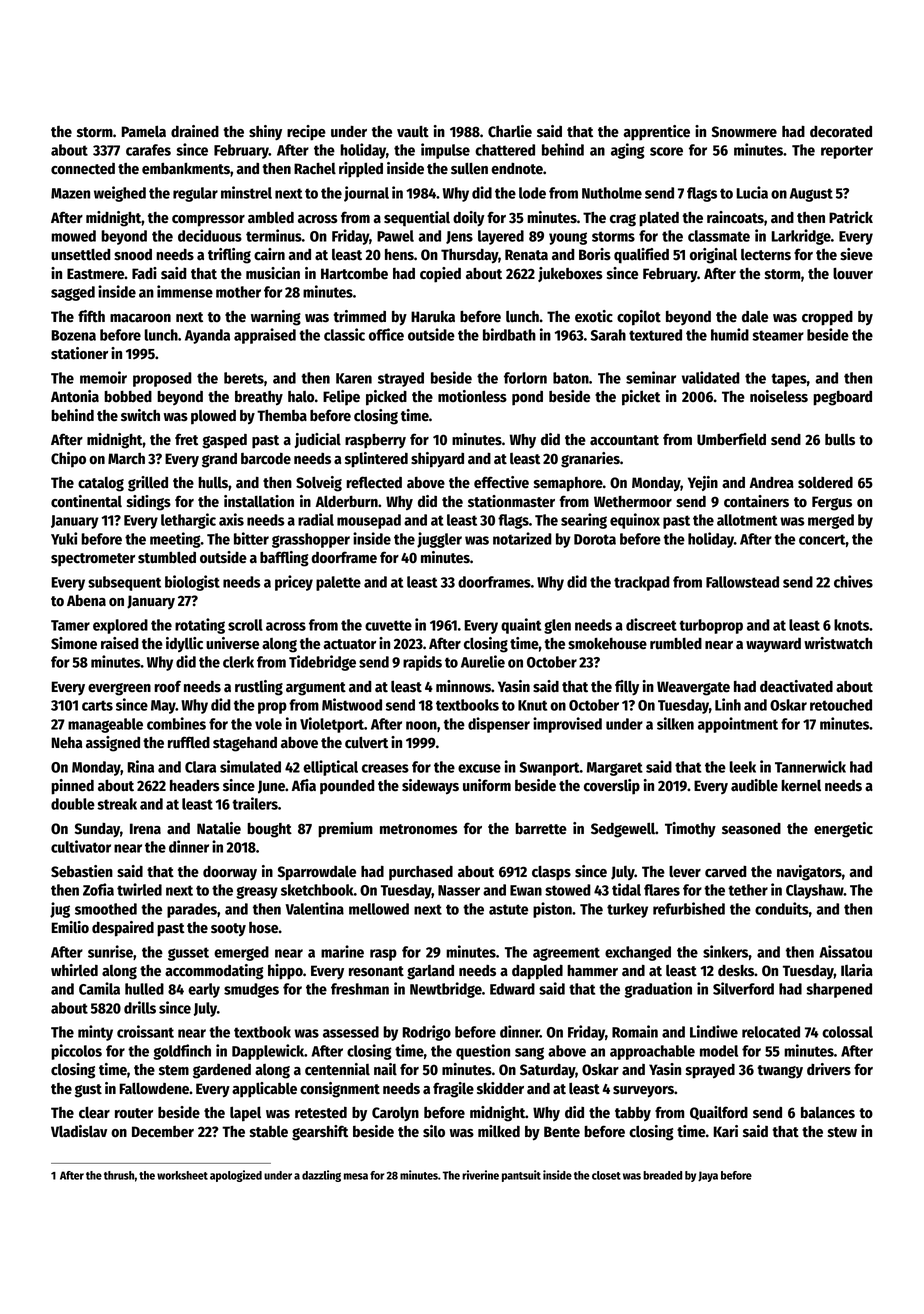  What do you see at coordinates (744, 132) in the screenshot?
I see `Snowmere` at bounding box center [744, 132].
